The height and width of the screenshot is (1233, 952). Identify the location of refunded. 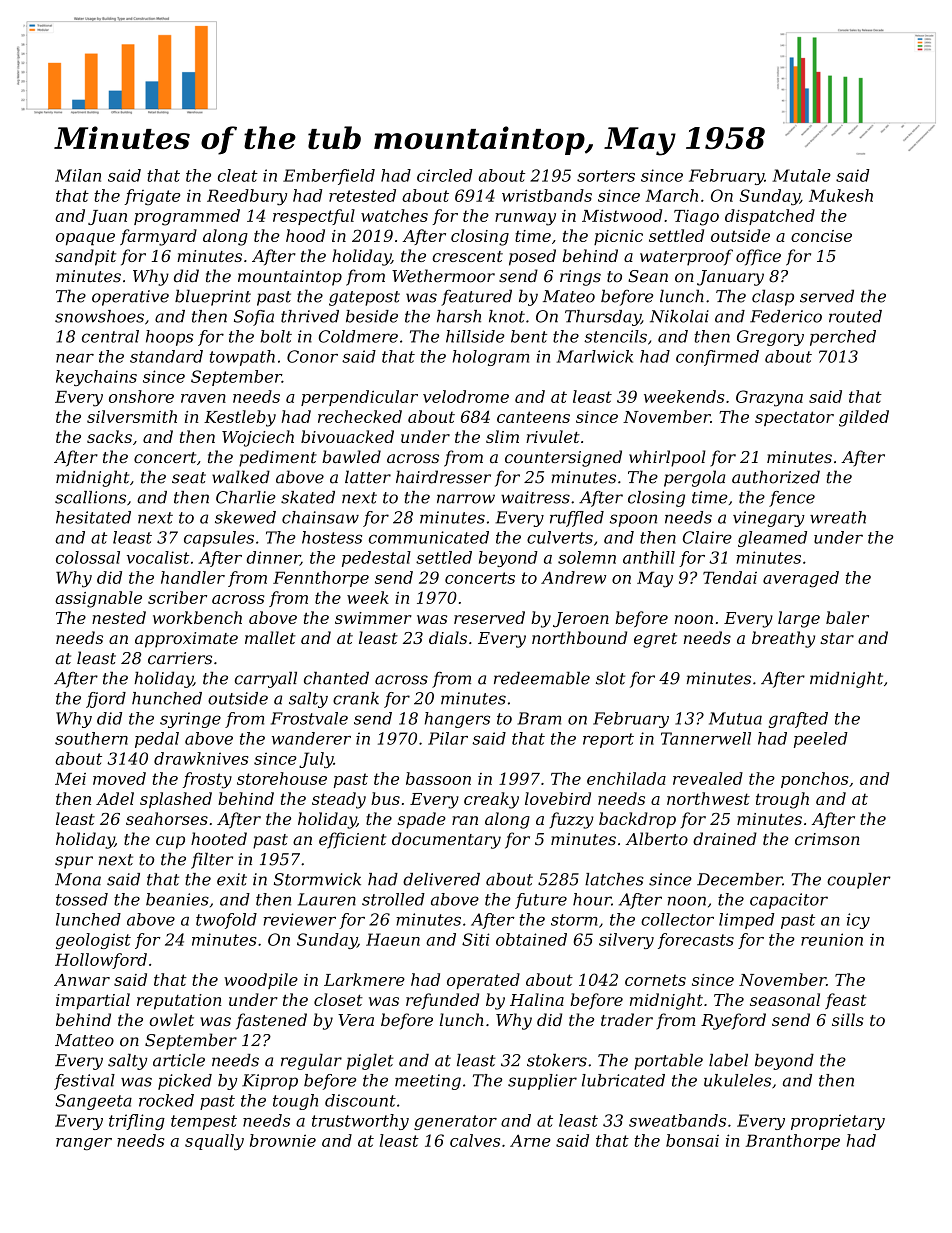
(442, 1001).
